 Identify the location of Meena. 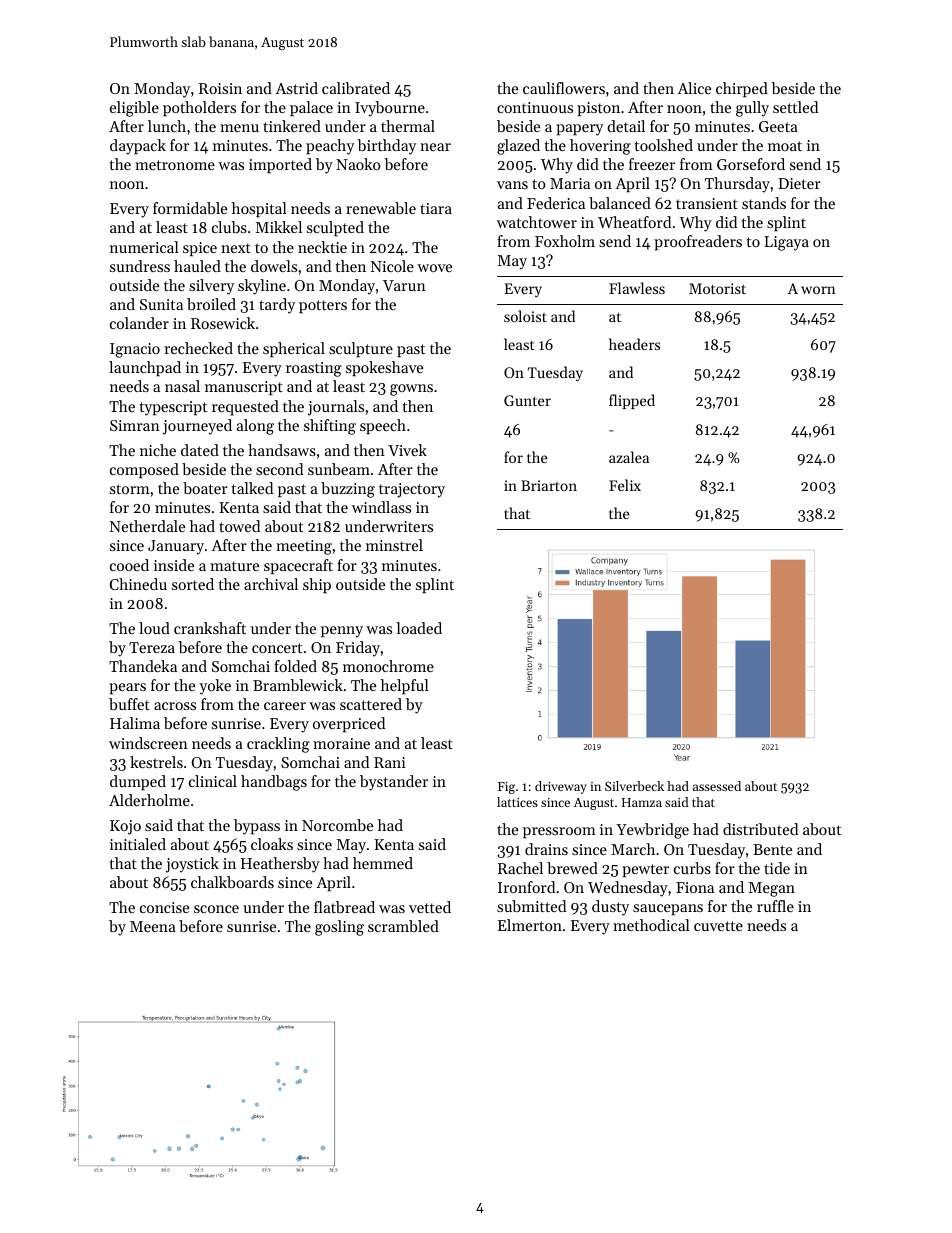
(153, 926).
